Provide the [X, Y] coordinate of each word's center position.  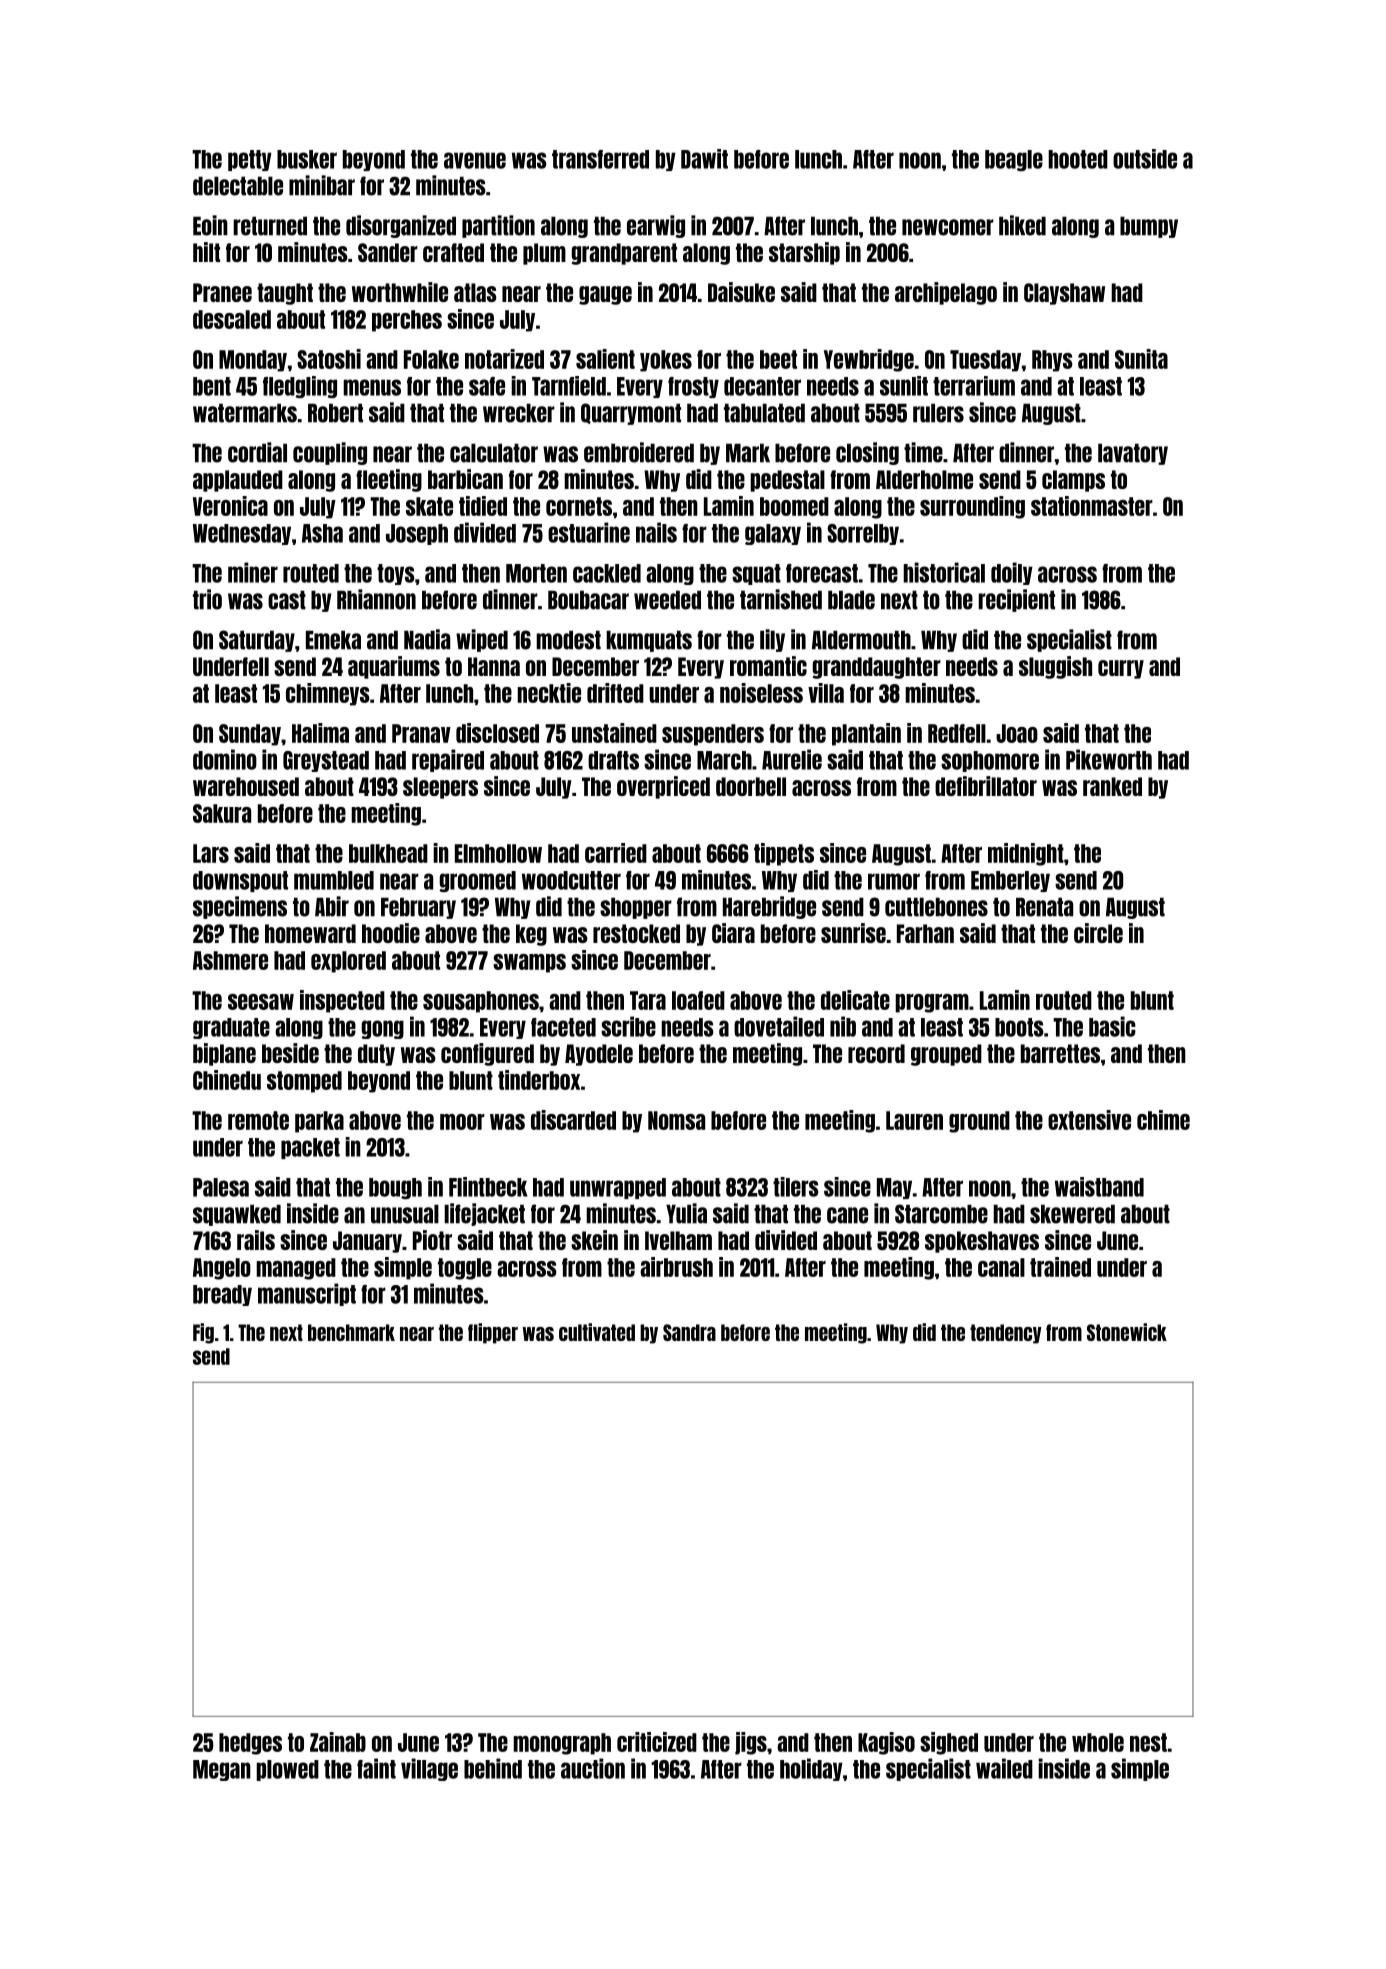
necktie [549, 693]
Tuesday [985, 361]
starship [804, 253]
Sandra [689, 1332]
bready [222, 1295]
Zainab [338, 1742]
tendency [1006, 1334]
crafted [453, 252]
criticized [657, 1742]
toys [396, 574]
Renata [1044, 907]
